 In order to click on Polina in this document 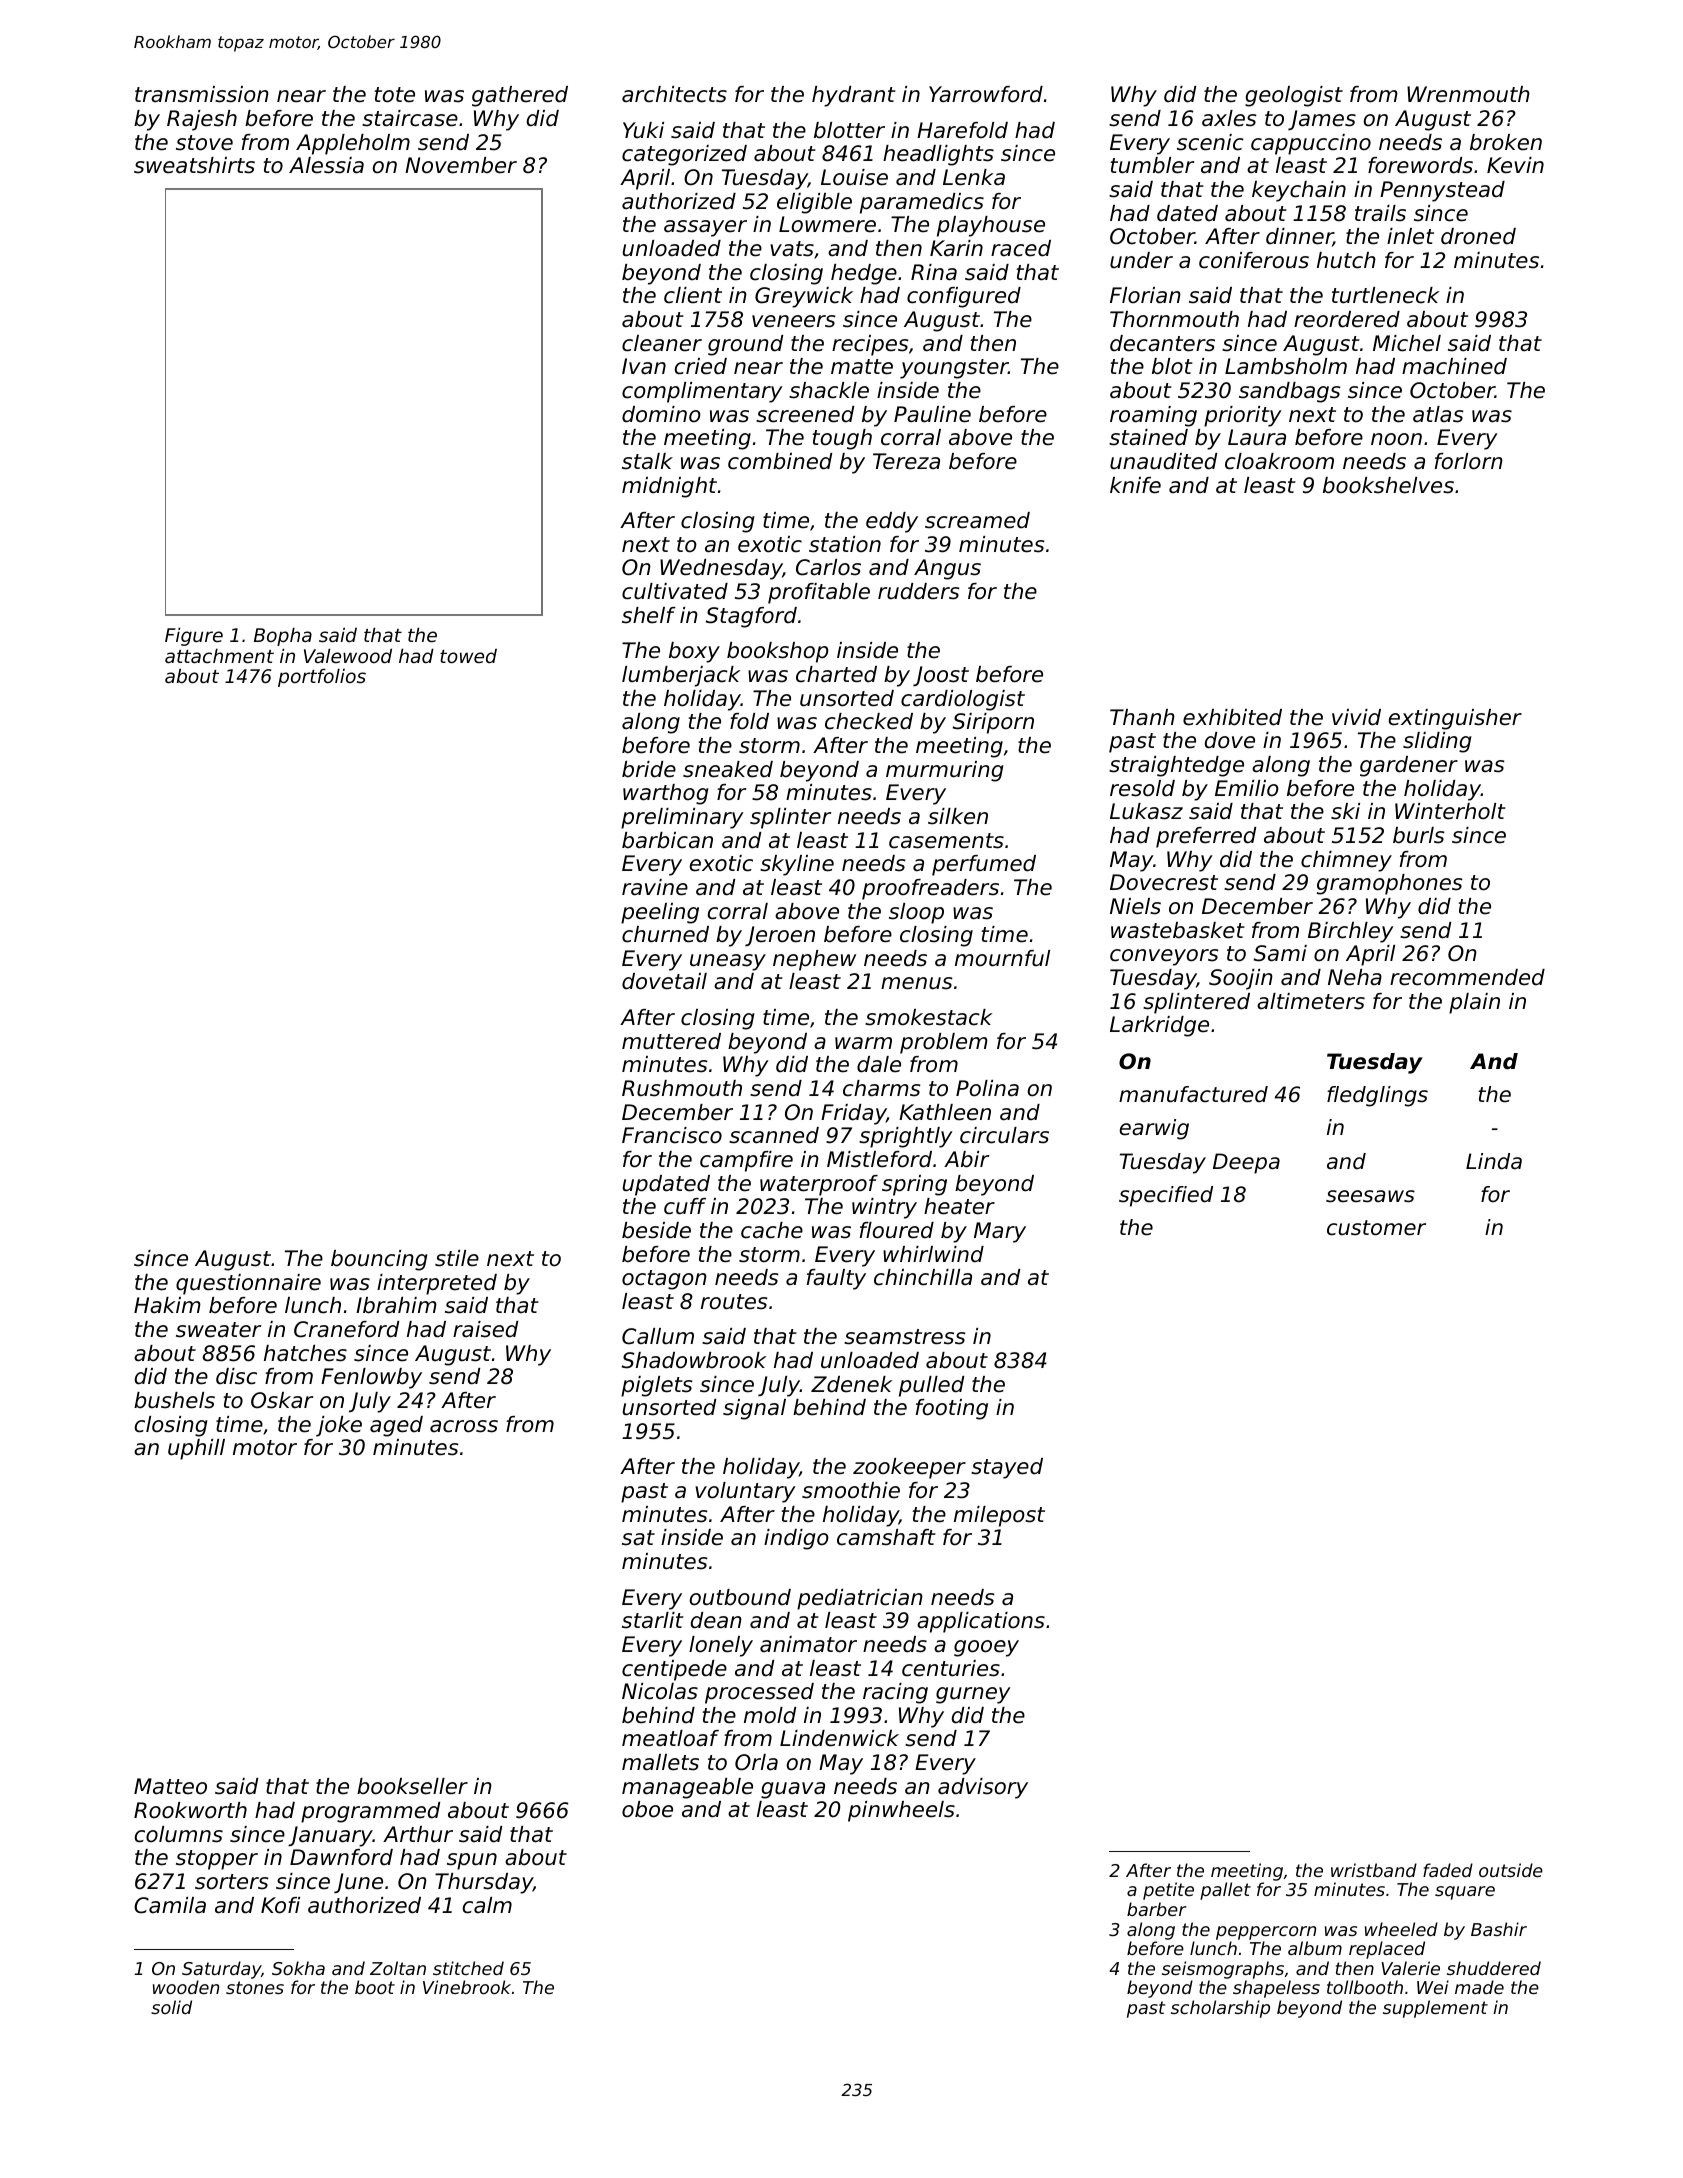, I will do `click(987, 1088)`.
